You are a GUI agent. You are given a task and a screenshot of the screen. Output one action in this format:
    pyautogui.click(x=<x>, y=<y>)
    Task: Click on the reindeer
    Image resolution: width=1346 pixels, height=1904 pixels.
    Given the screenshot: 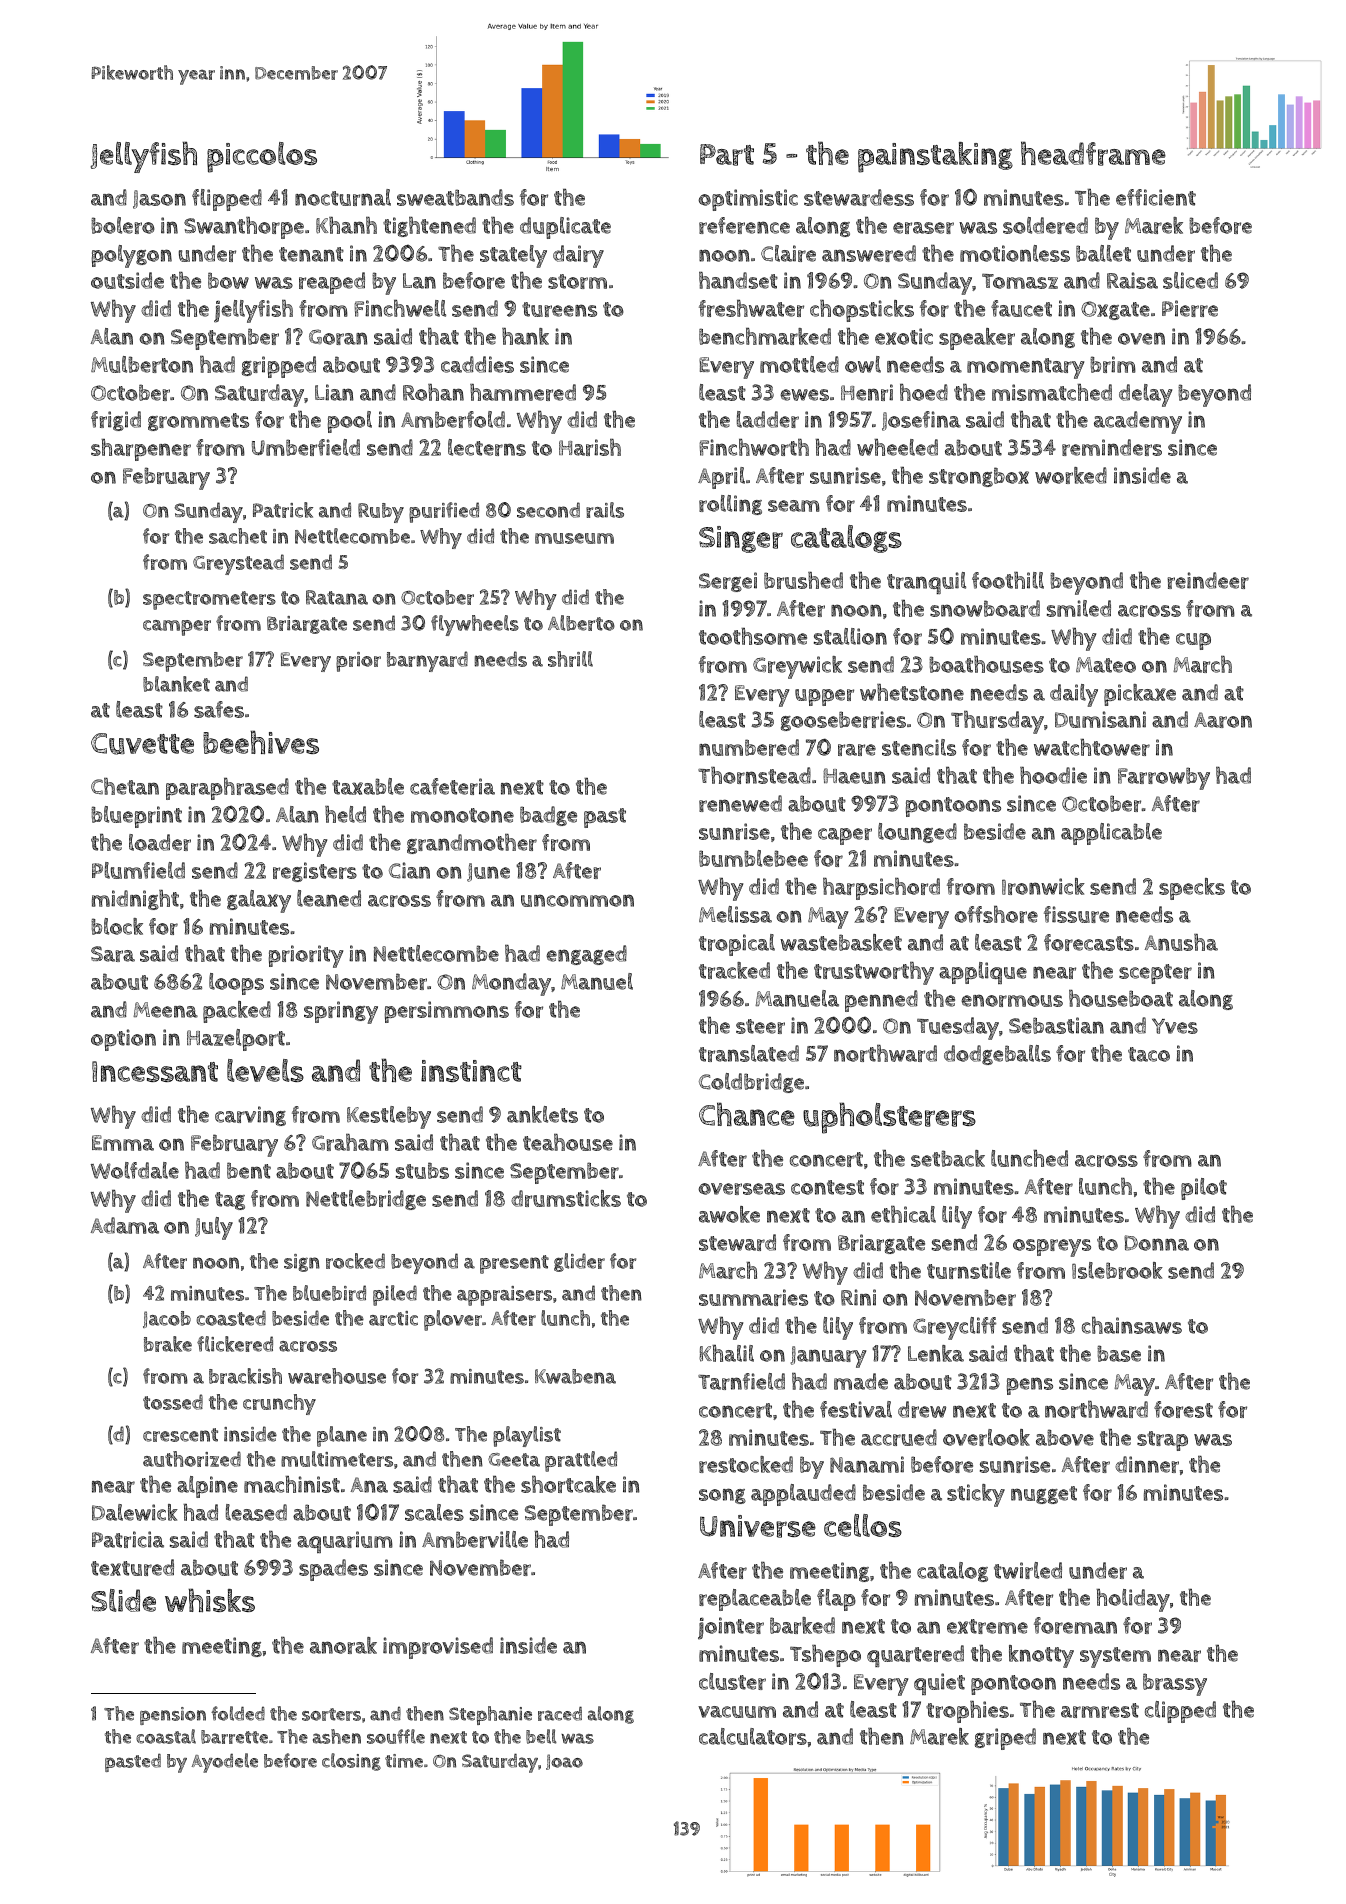 What is the action you would take?
    pyautogui.click(x=1208, y=580)
